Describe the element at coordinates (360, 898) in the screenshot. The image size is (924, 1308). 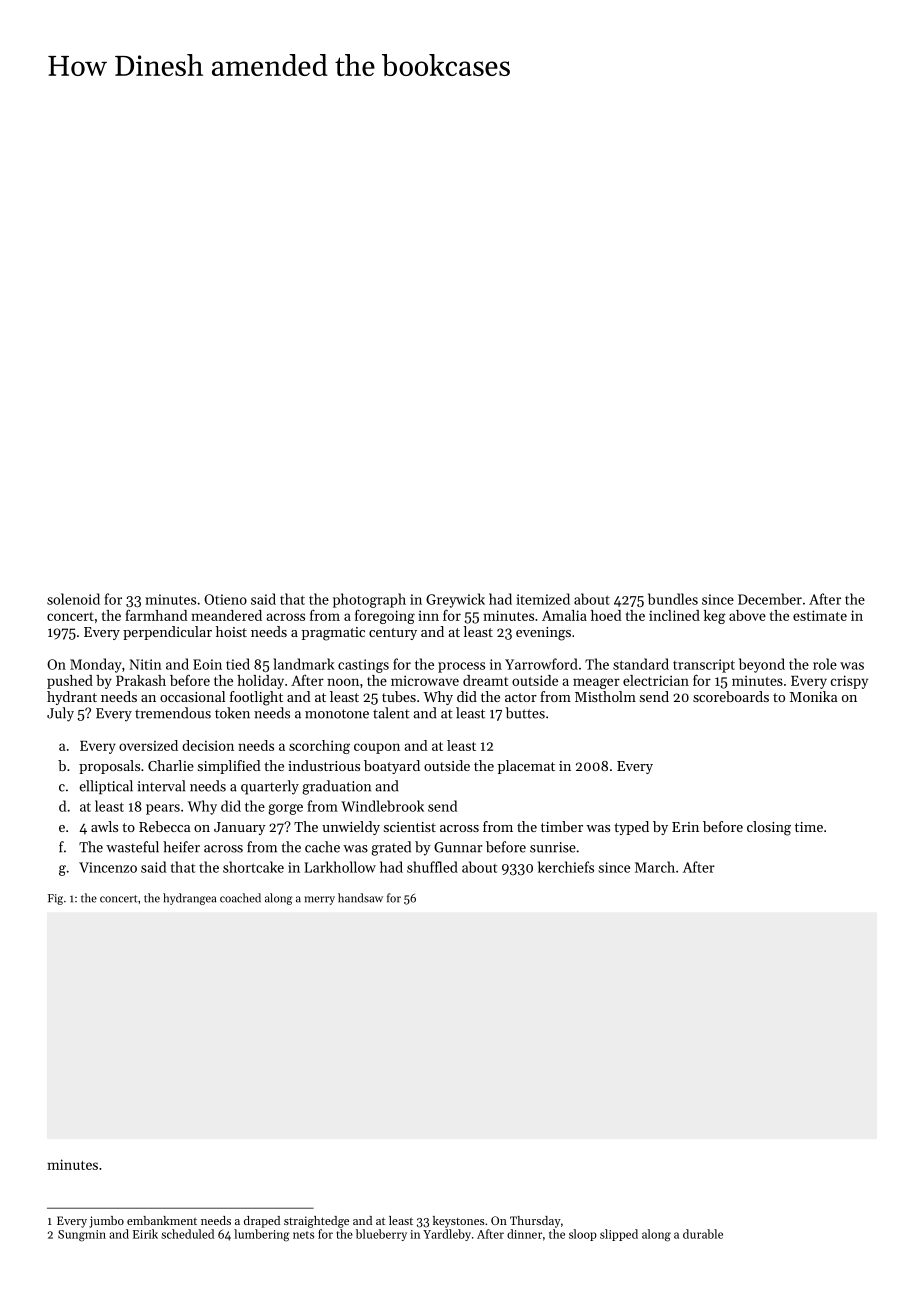
I see `handsaw` at that location.
